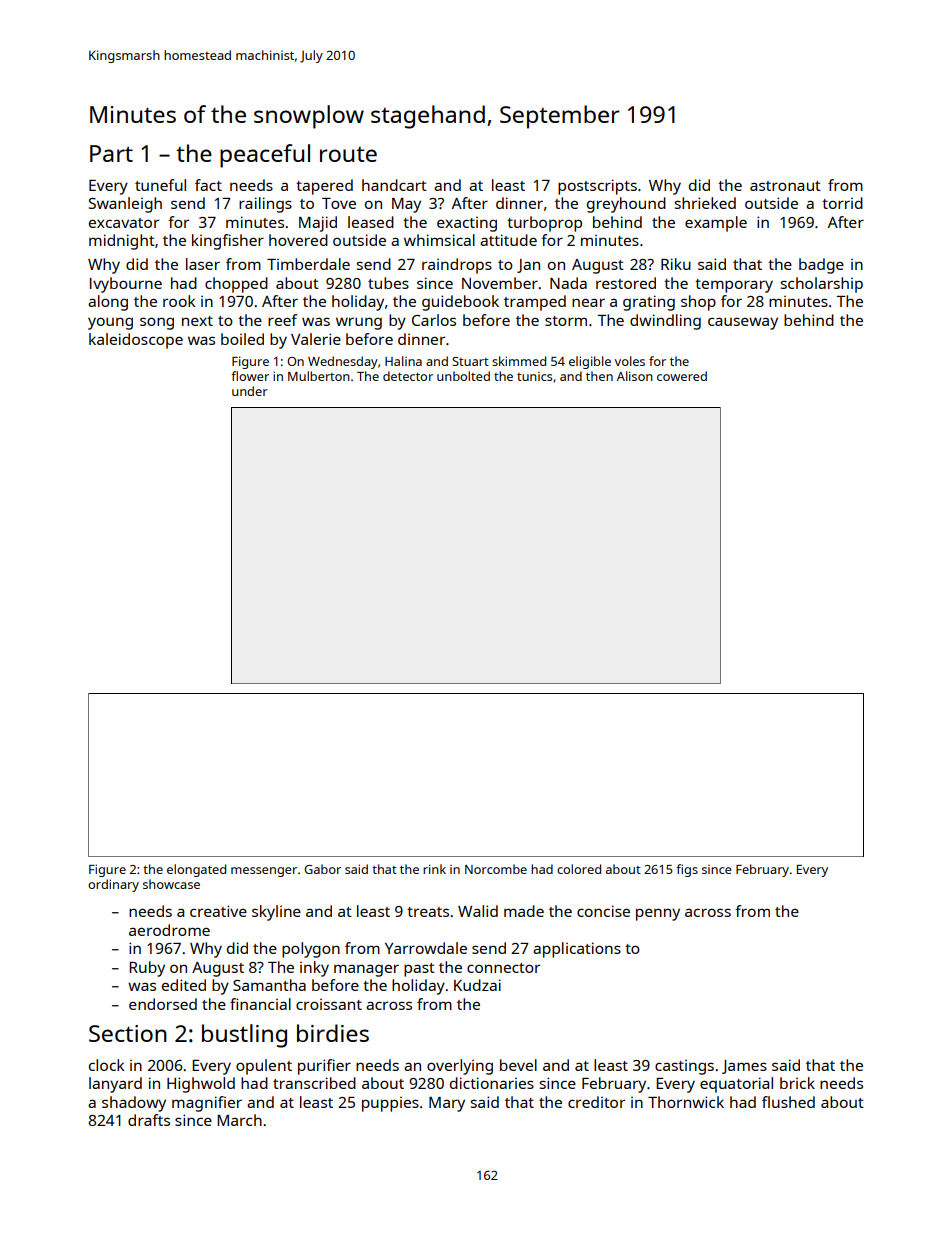 The height and width of the page is (1233, 952). What do you see at coordinates (108, 303) in the page?
I see `along` at bounding box center [108, 303].
